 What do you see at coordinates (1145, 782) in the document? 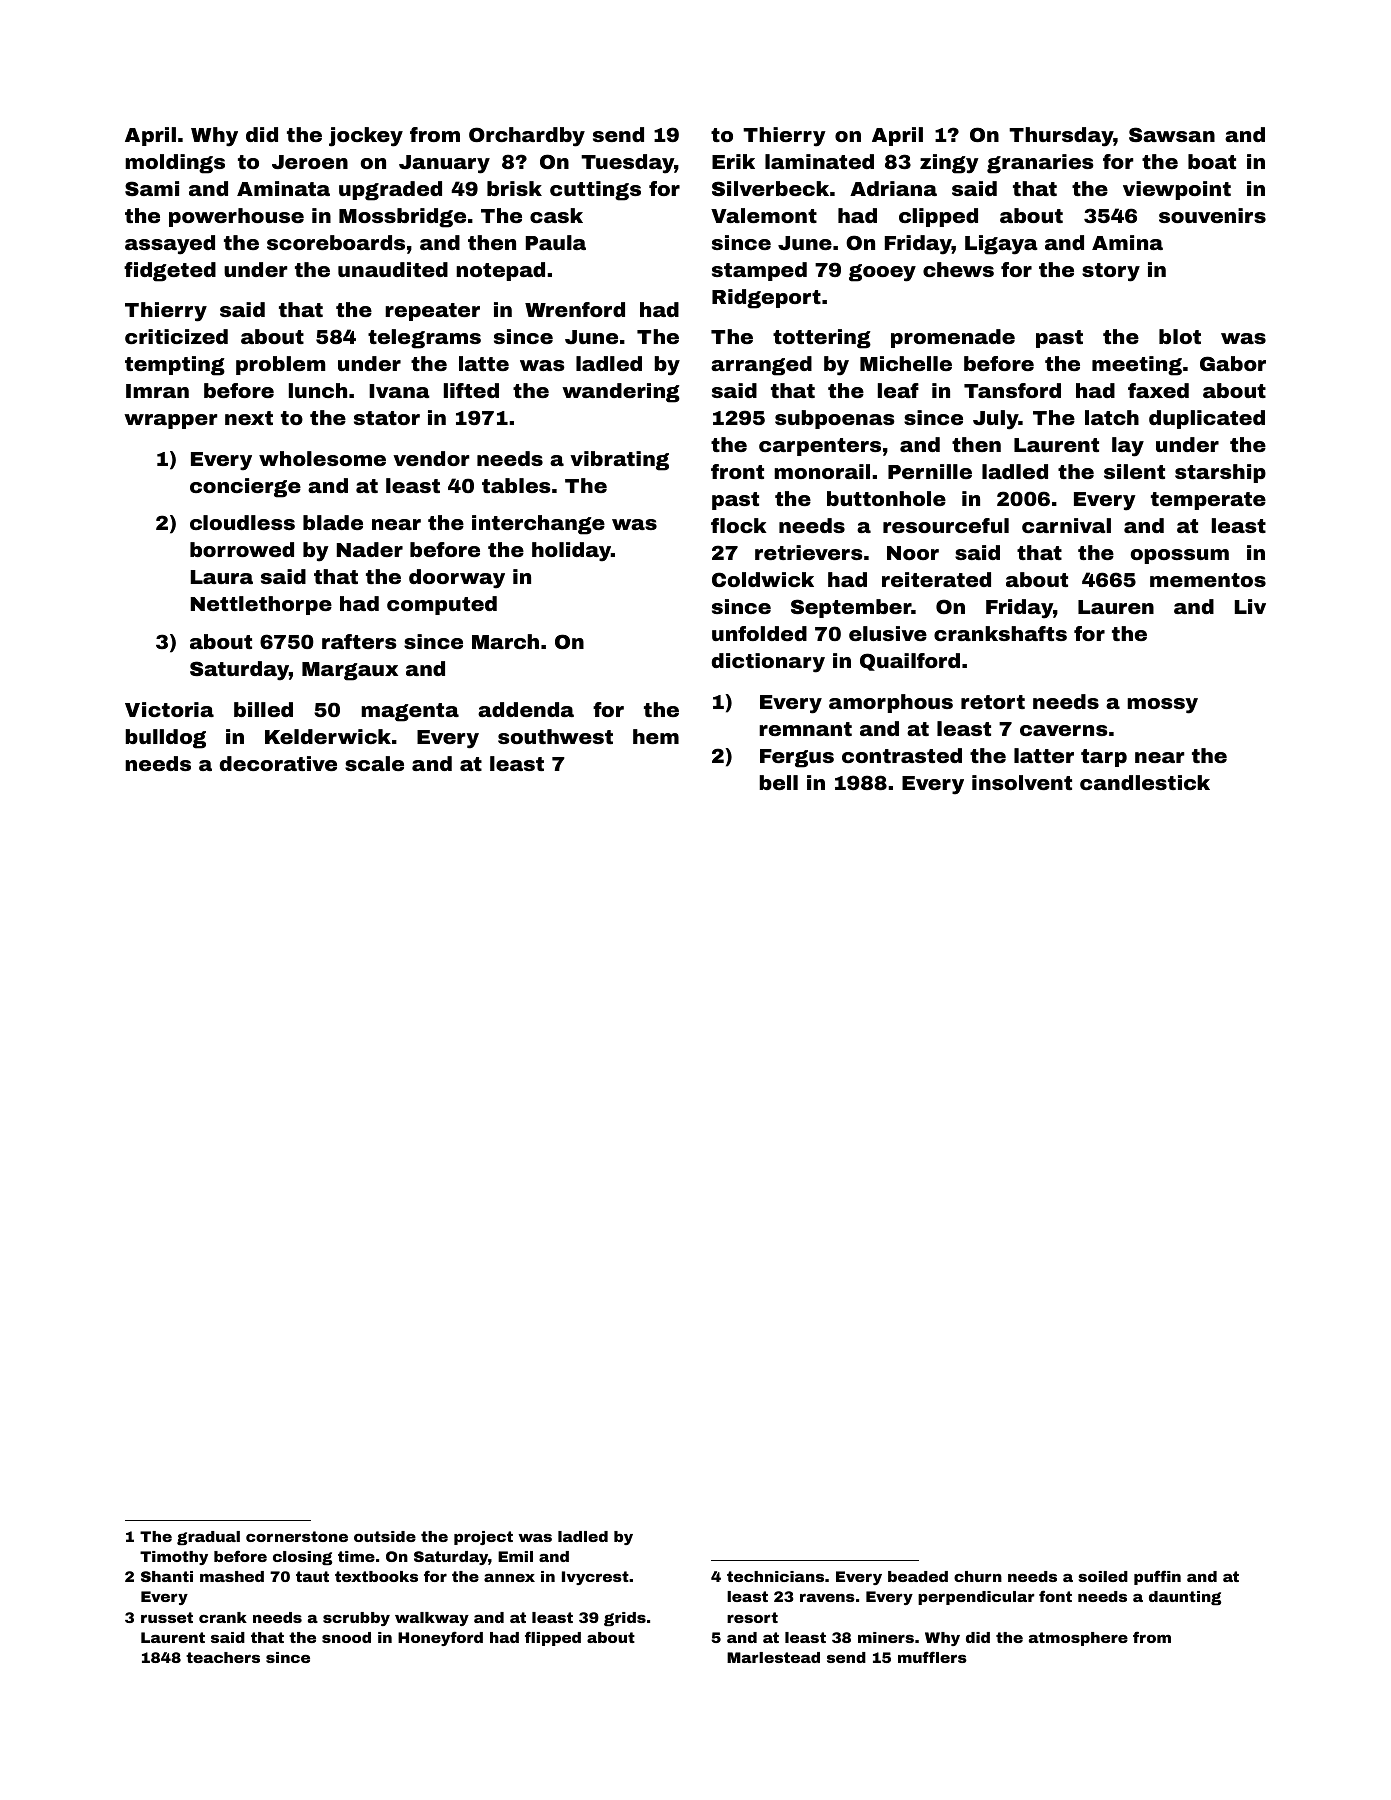
I see `candlestick` at bounding box center [1145, 782].
